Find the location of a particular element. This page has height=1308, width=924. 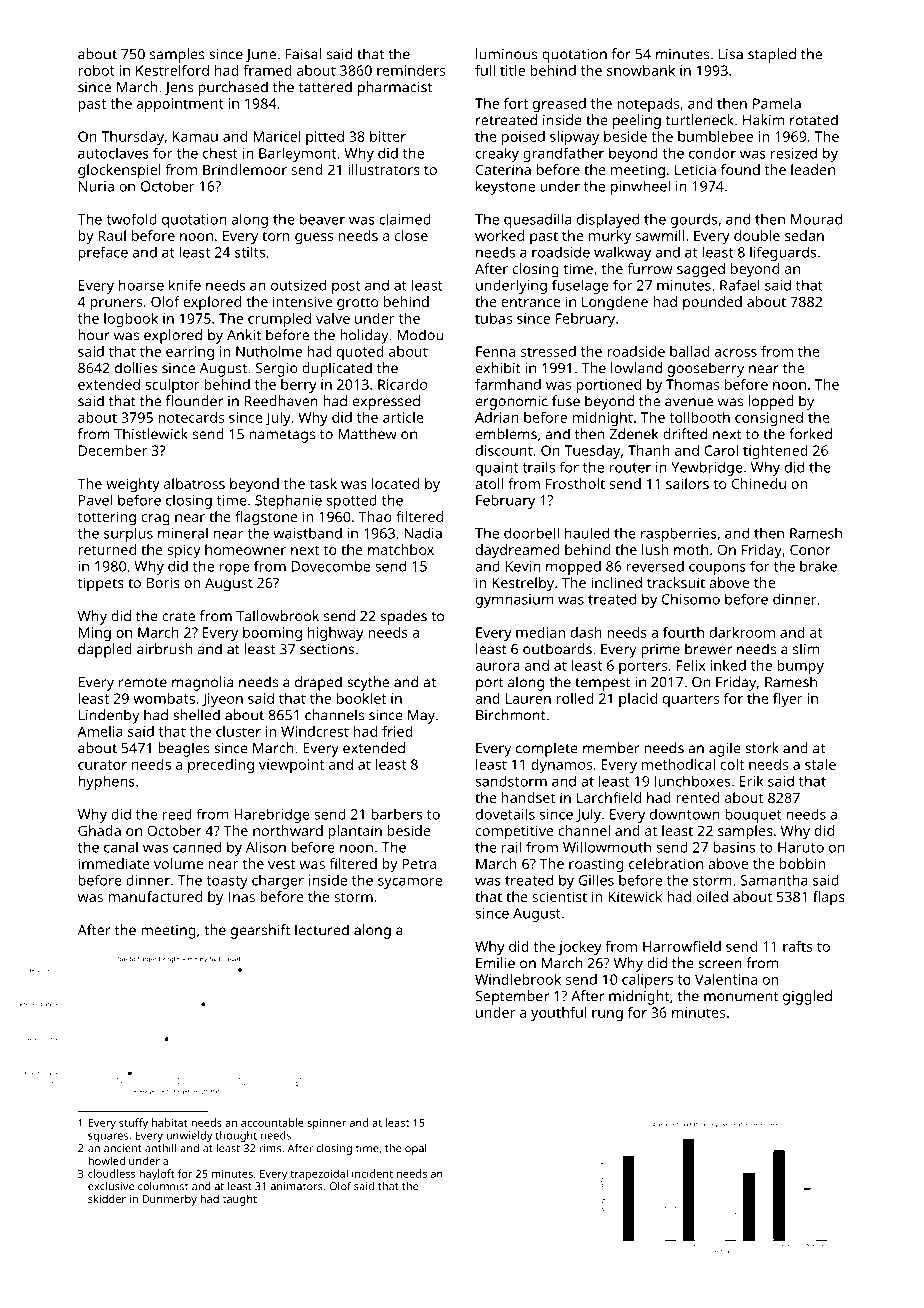

competitive is located at coordinates (515, 832).
